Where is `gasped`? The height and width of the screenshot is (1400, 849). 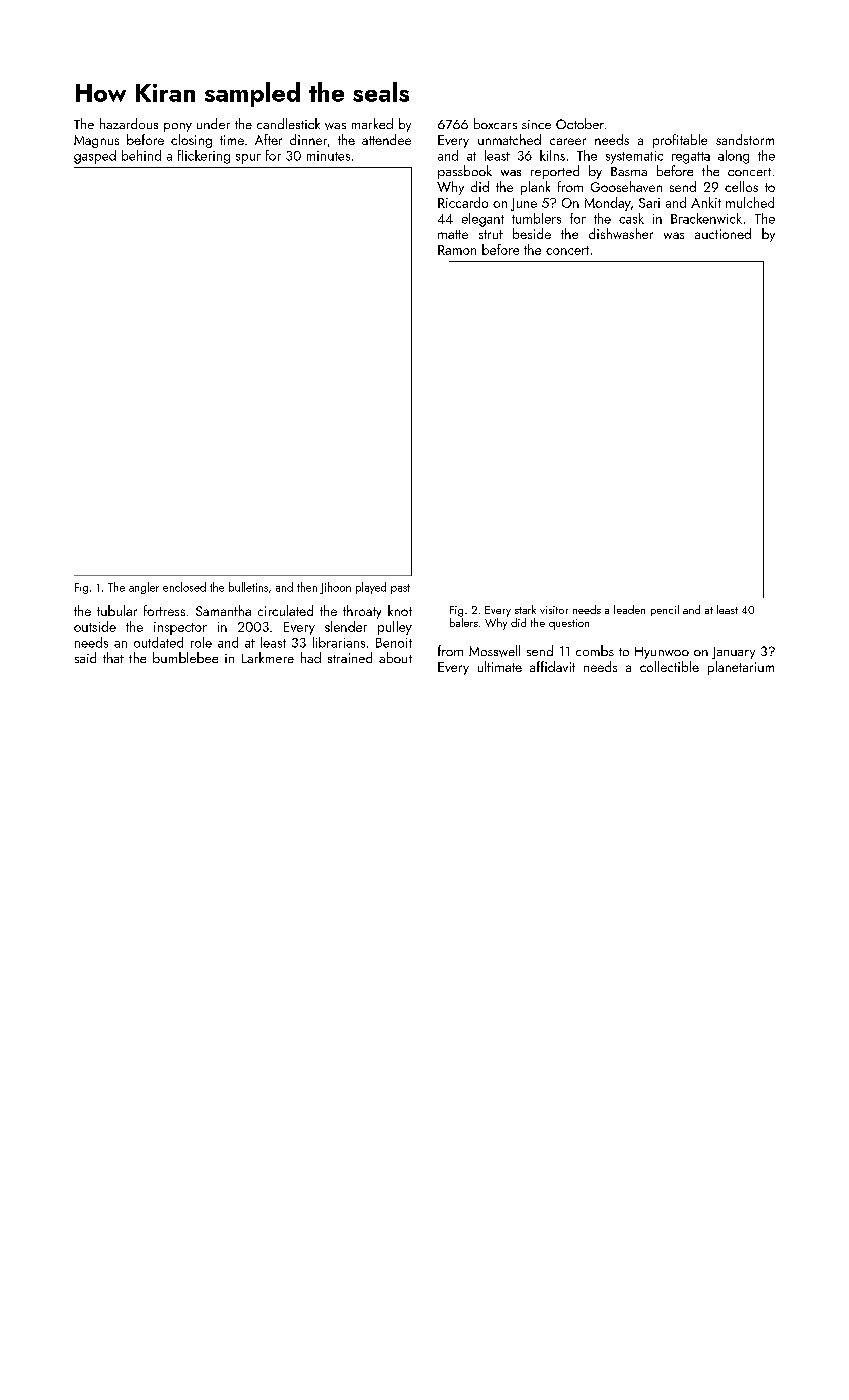 gasped is located at coordinates (95, 157).
